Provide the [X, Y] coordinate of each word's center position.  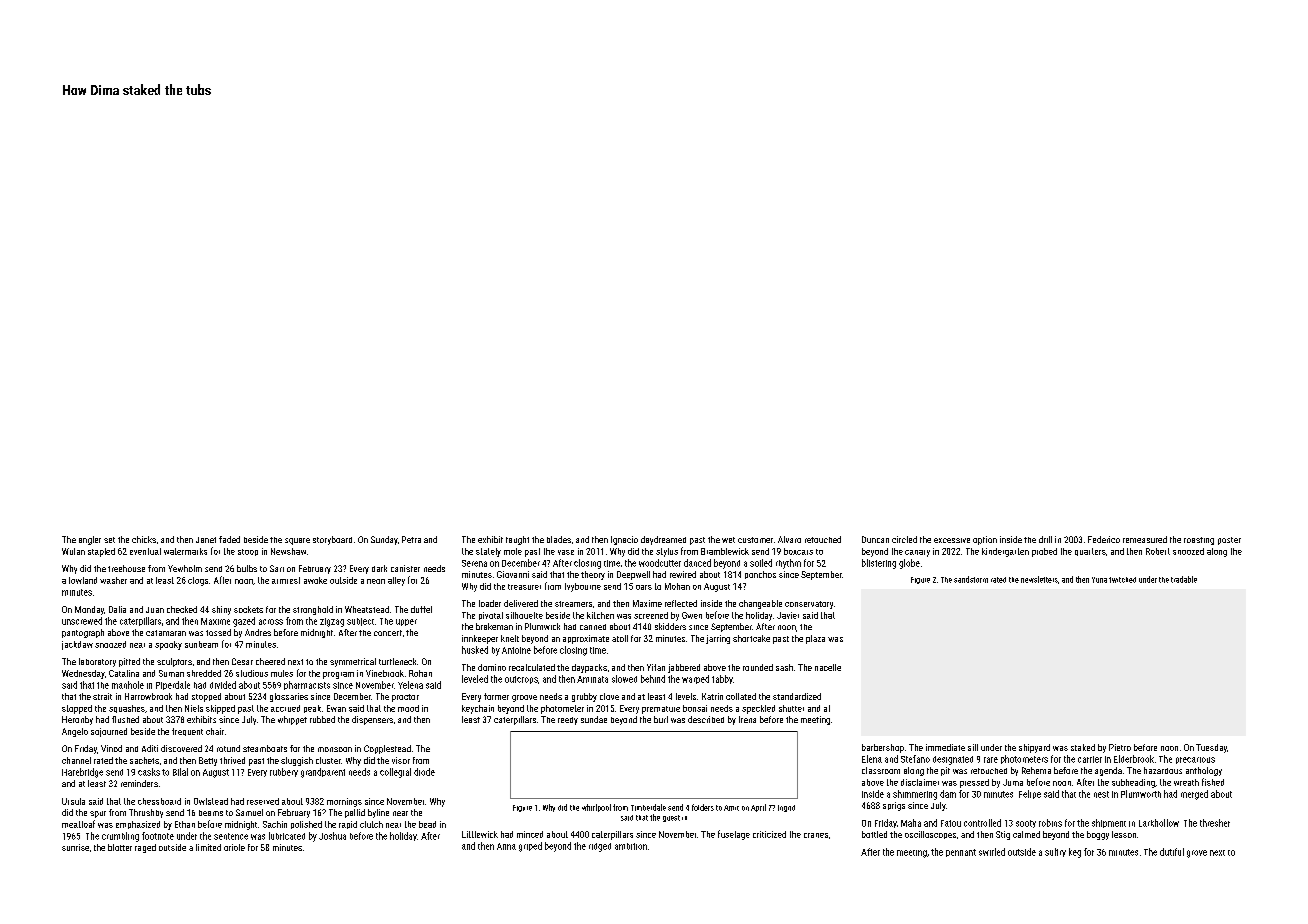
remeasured [1145, 539]
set [109, 540]
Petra [411, 539]
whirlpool [596, 808]
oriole [234, 847]
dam [948, 794]
